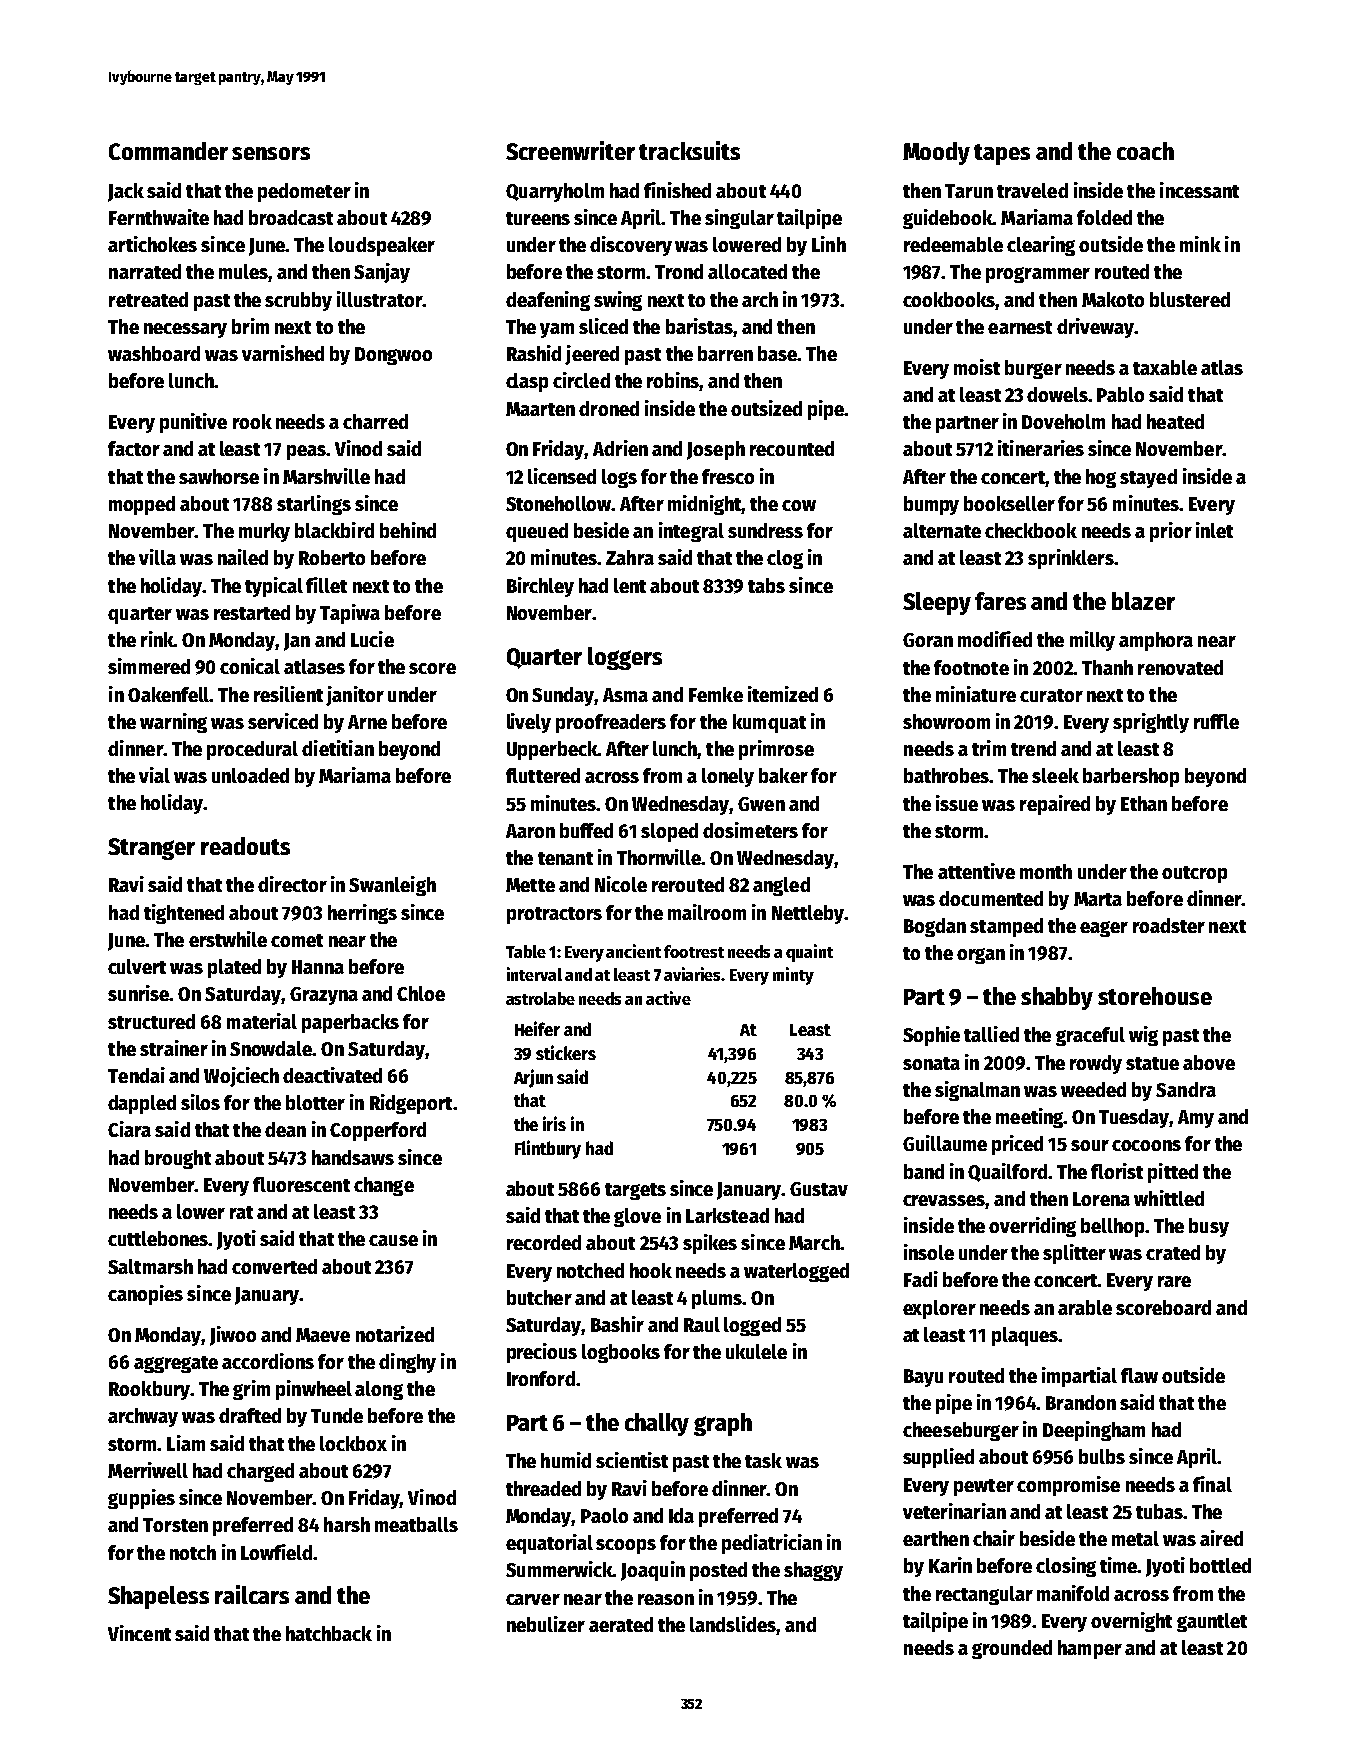  Describe the element at coordinates (186, 1443) in the page. I see `Liam` at that location.
